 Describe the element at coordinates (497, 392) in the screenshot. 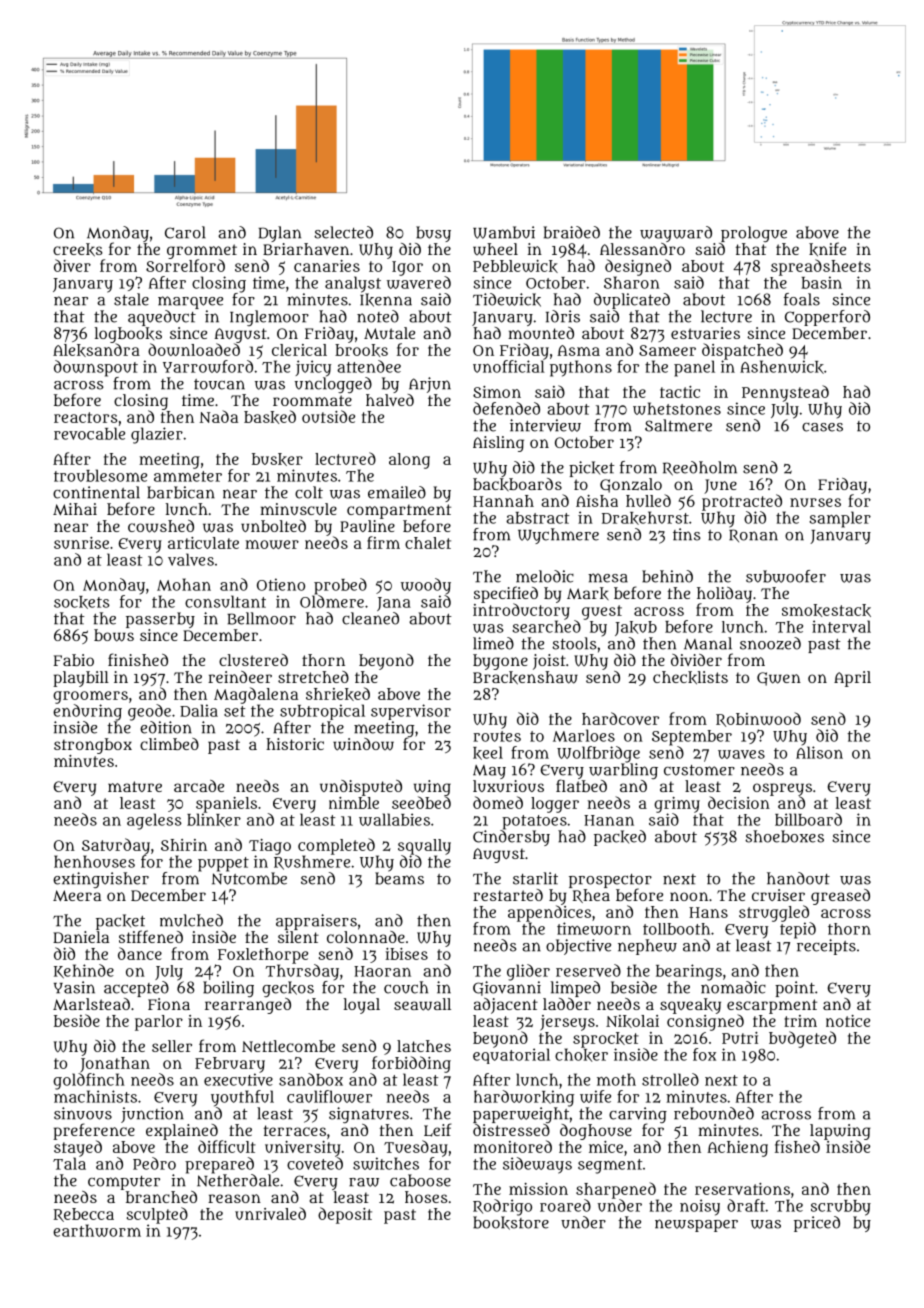

I see `Simon` at that location.
